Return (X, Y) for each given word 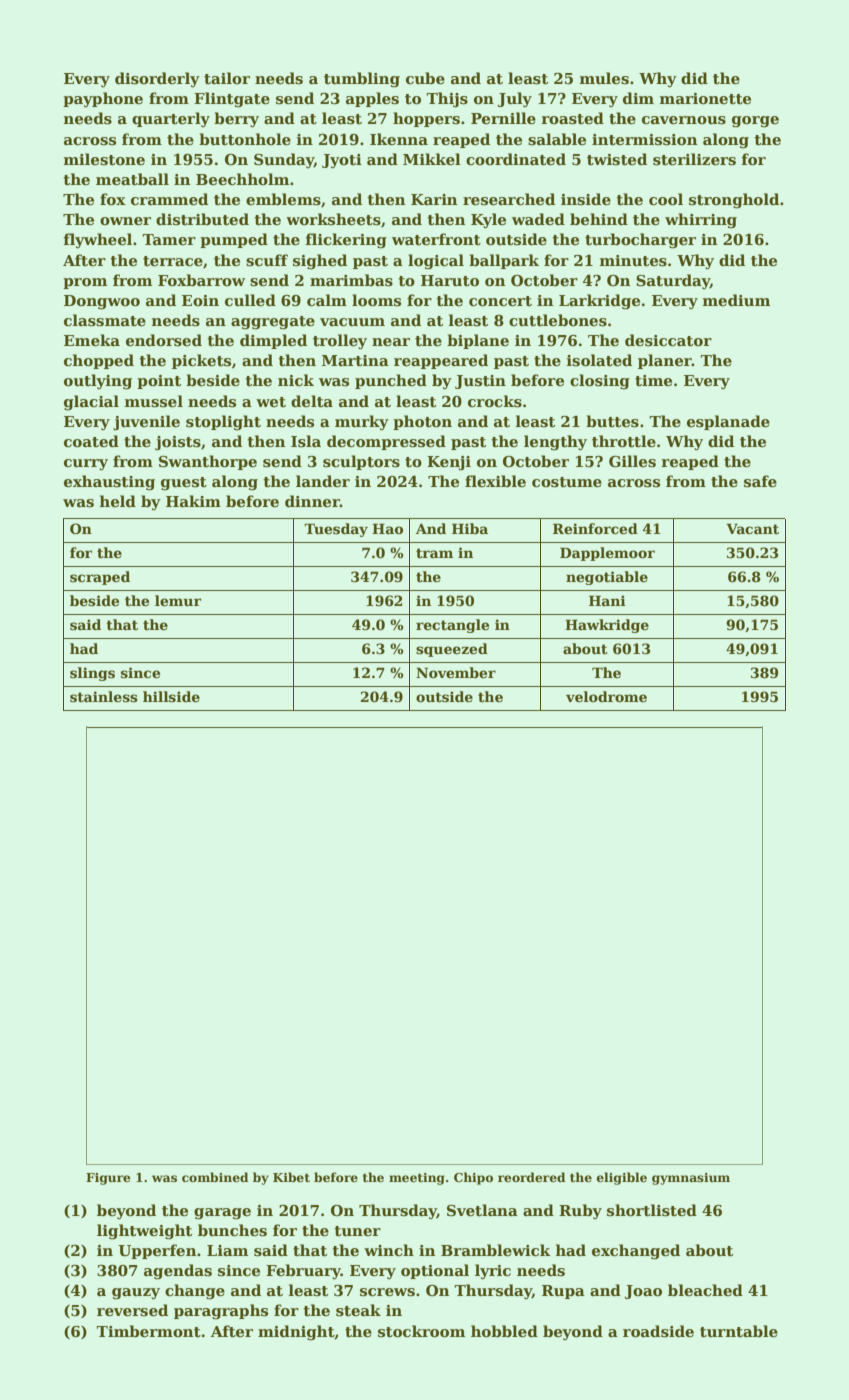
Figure (108, 1179)
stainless (104, 696)
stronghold (734, 201)
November (456, 672)
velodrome (606, 696)
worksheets (333, 219)
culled (250, 300)
